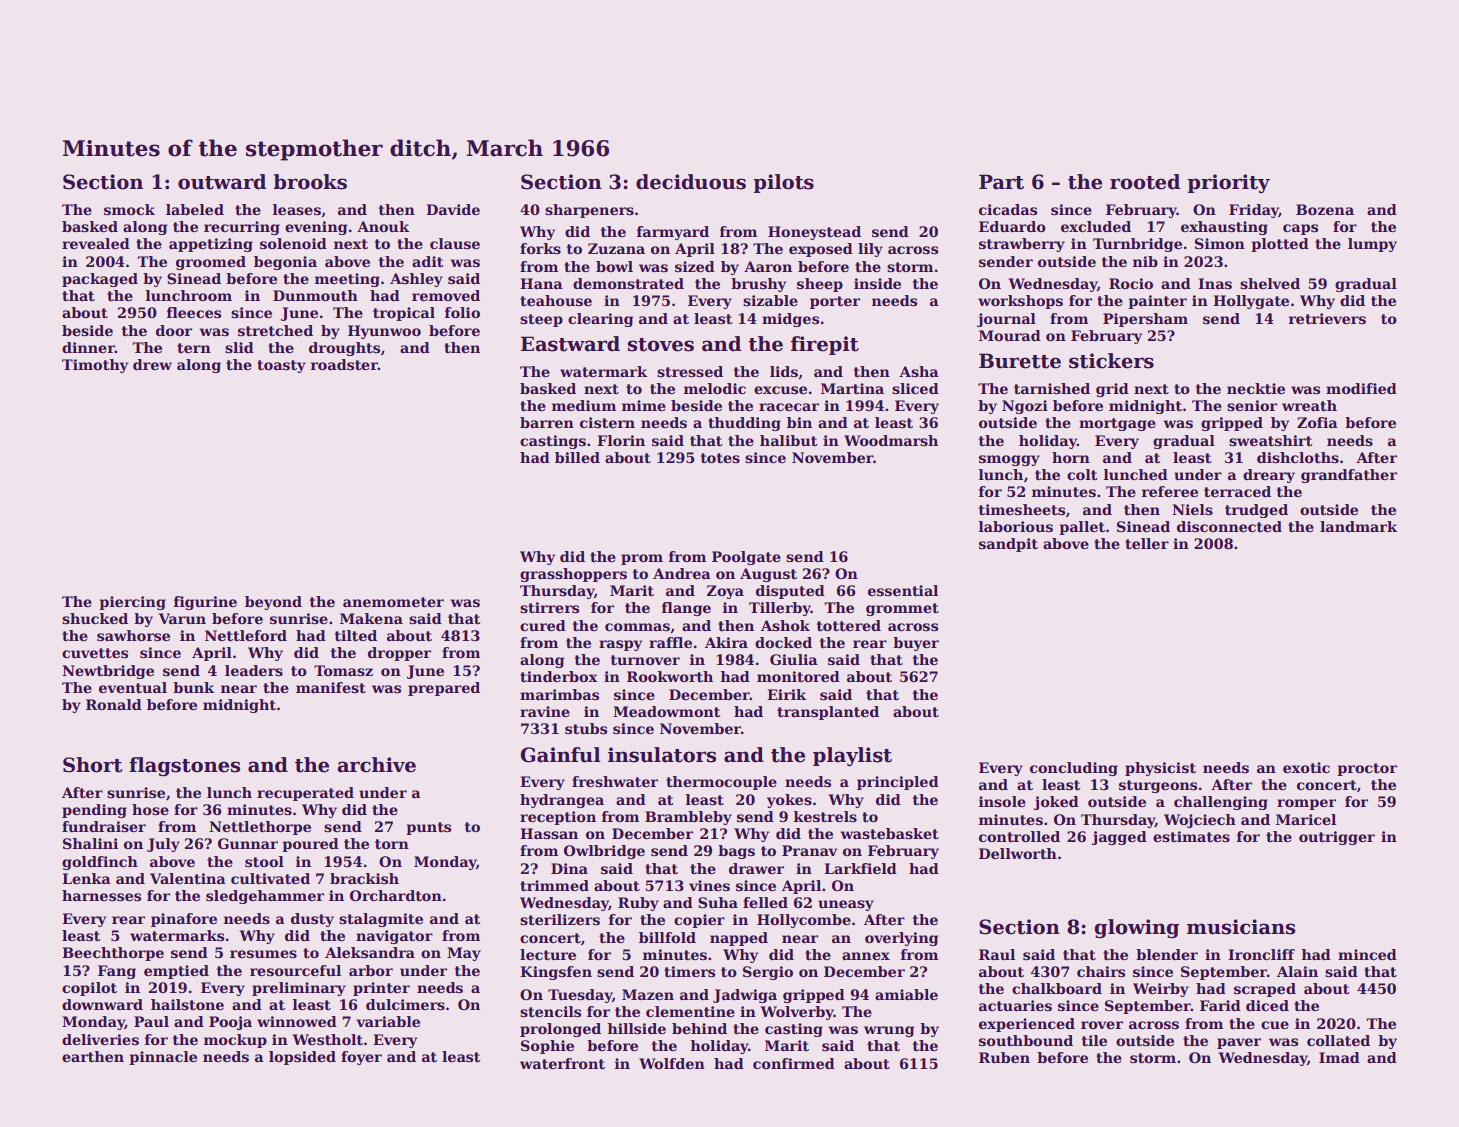 The image size is (1459, 1127). I want to click on docked, so click(783, 642).
